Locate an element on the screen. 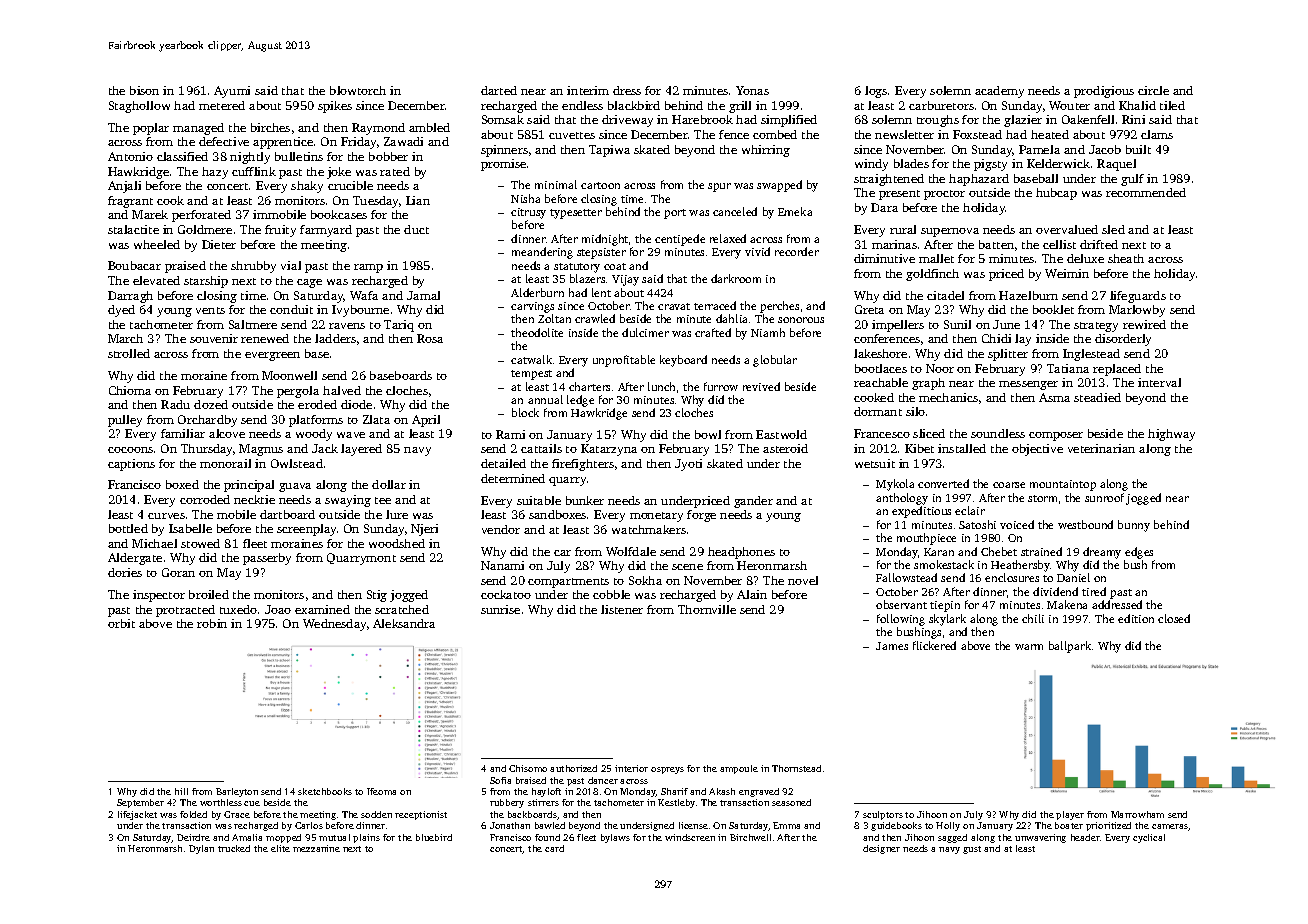 Image resolution: width=1308 pixels, height=924 pixels. vents is located at coordinates (210, 310).
